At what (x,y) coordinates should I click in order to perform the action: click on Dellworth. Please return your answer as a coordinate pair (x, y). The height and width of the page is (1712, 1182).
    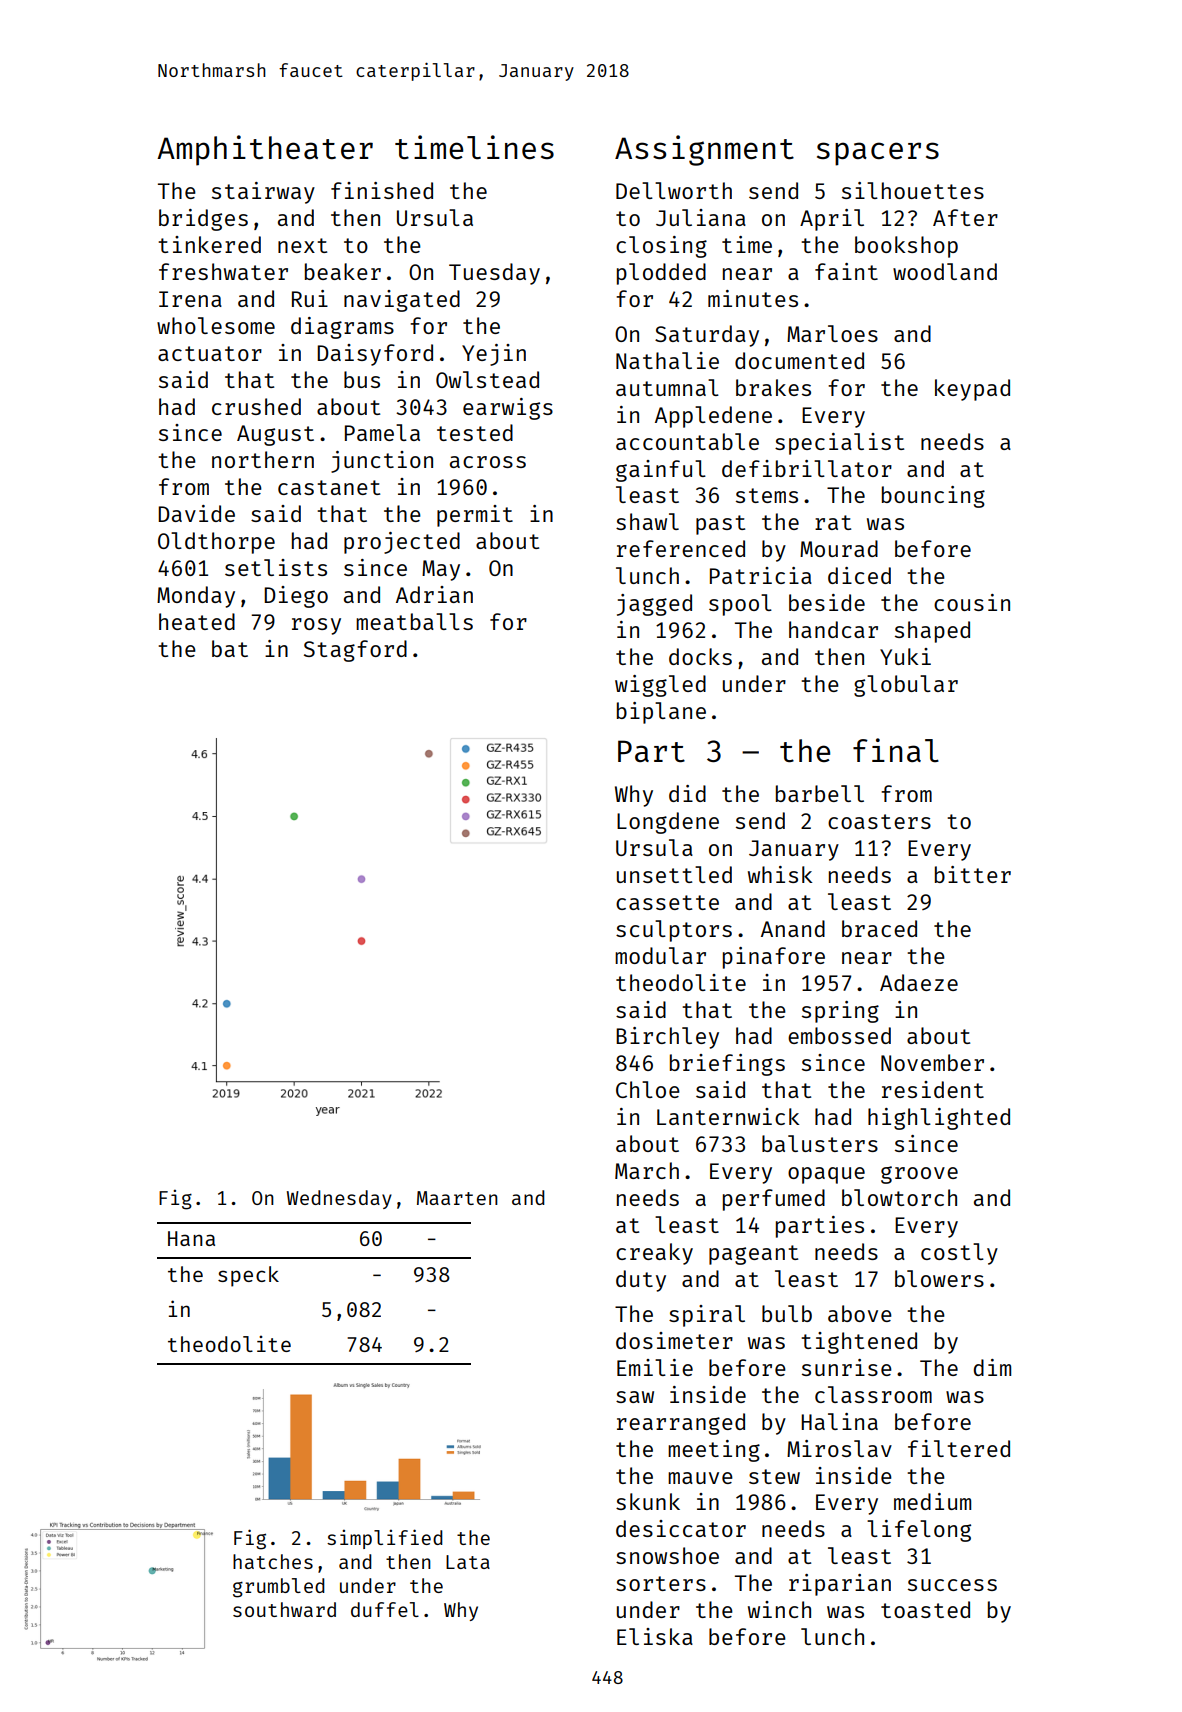
    Looking at the image, I should click on (674, 190).
